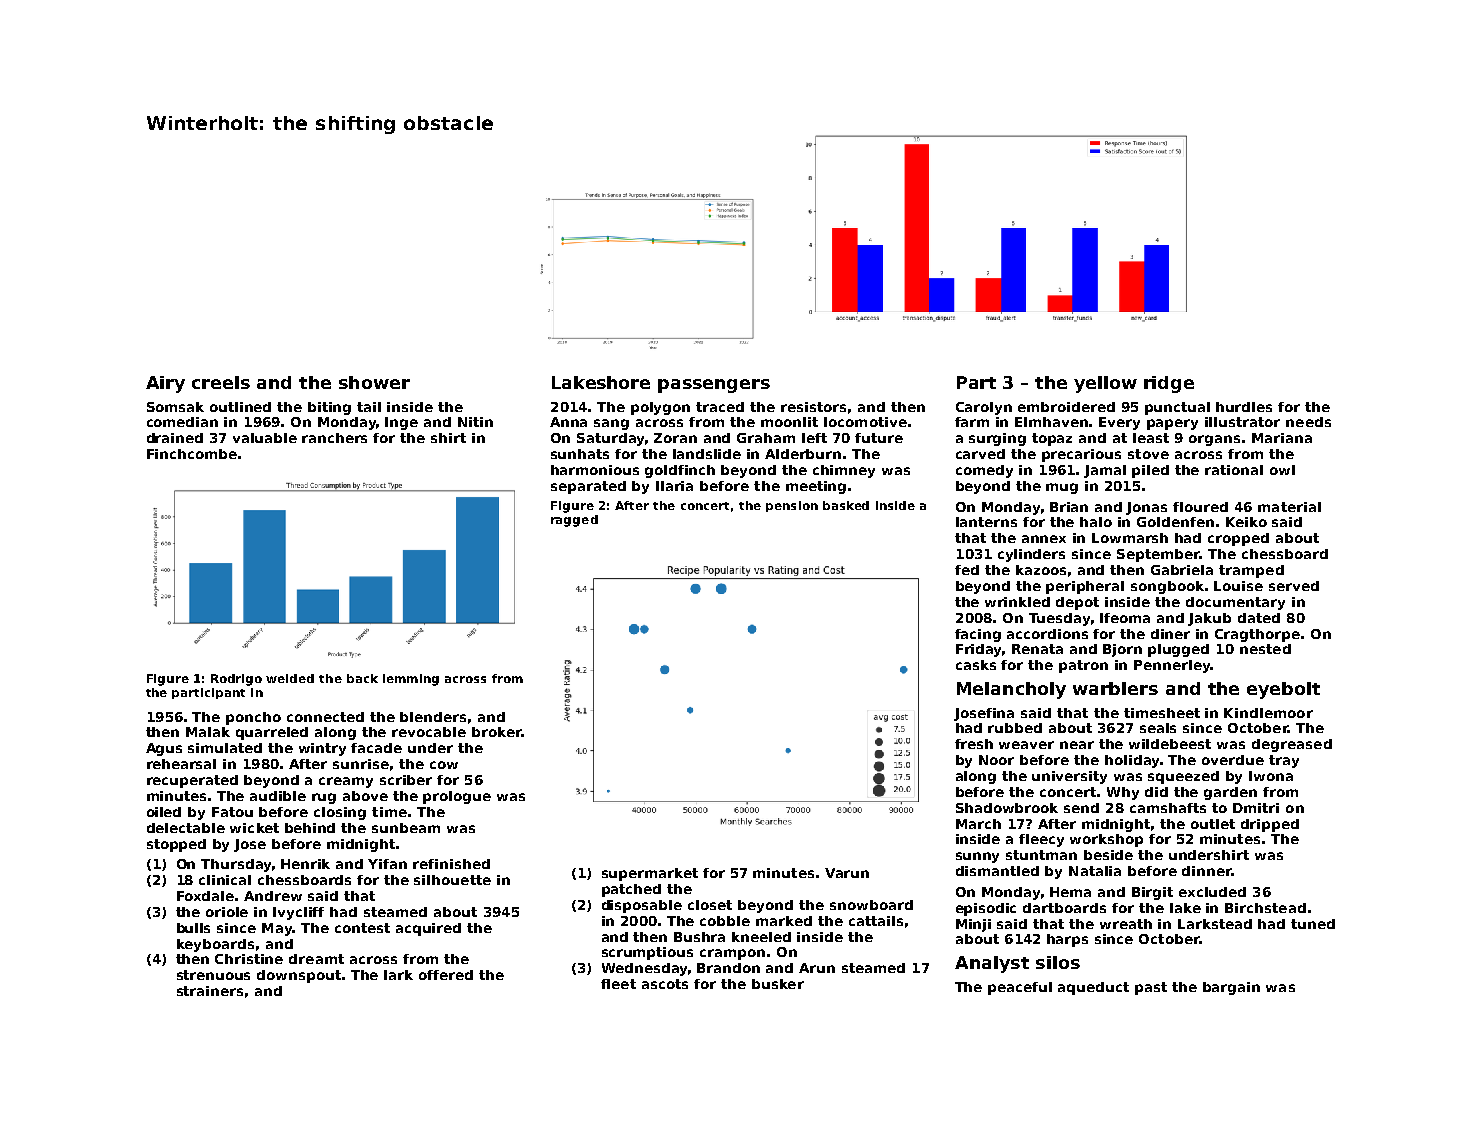 The height and width of the screenshot is (1145, 1482). What do you see at coordinates (192, 781) in the screenshot?
I see `recuperated` at bounding box center [192, 781].
